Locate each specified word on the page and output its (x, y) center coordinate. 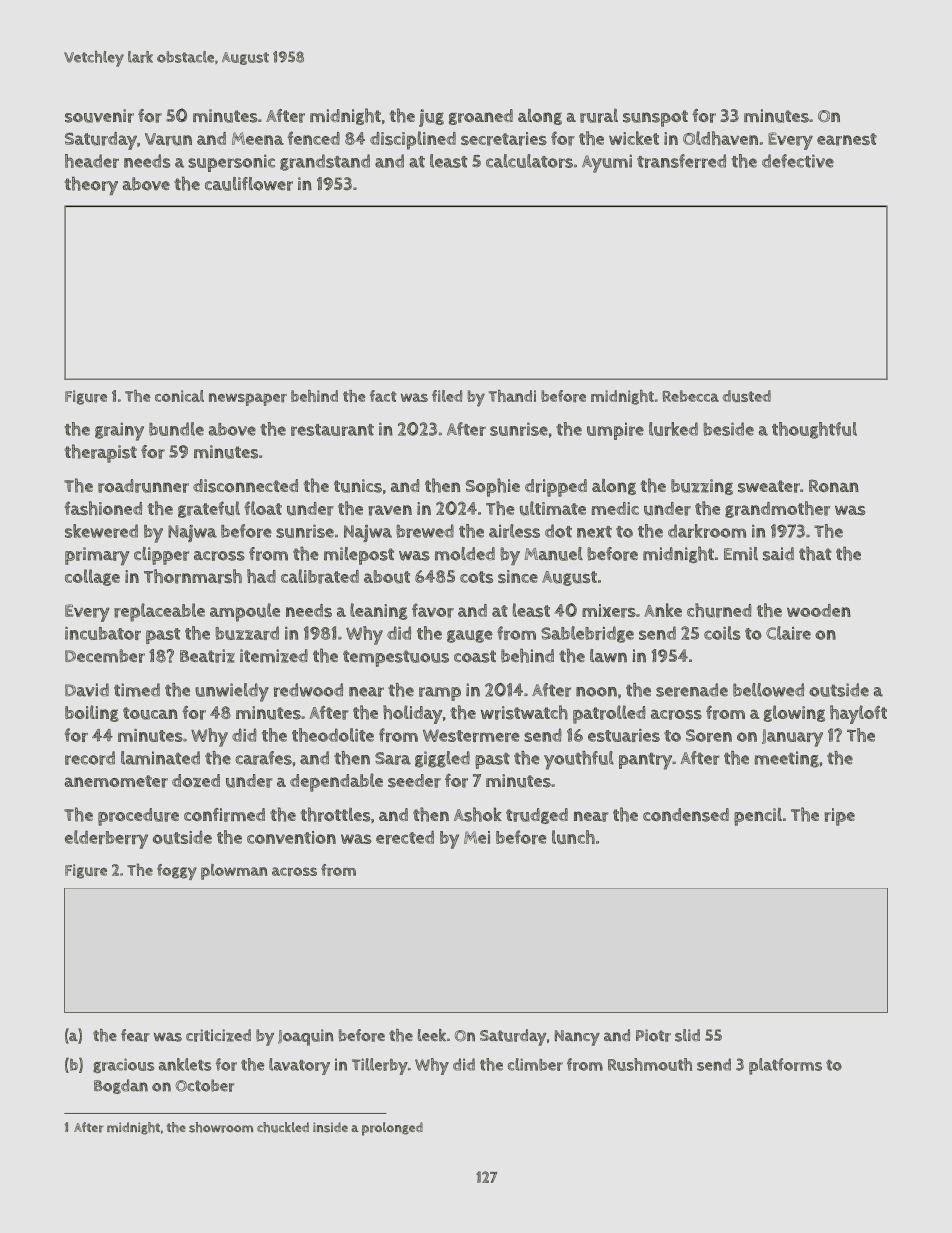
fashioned (103, 508)
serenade (692, 690)
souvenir (99, 116)
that (815, 554)
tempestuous (396, 658)
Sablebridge (587, 634)
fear (135, 1035)
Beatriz (207, 656)
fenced (313, 138)
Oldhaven (720, 138)
